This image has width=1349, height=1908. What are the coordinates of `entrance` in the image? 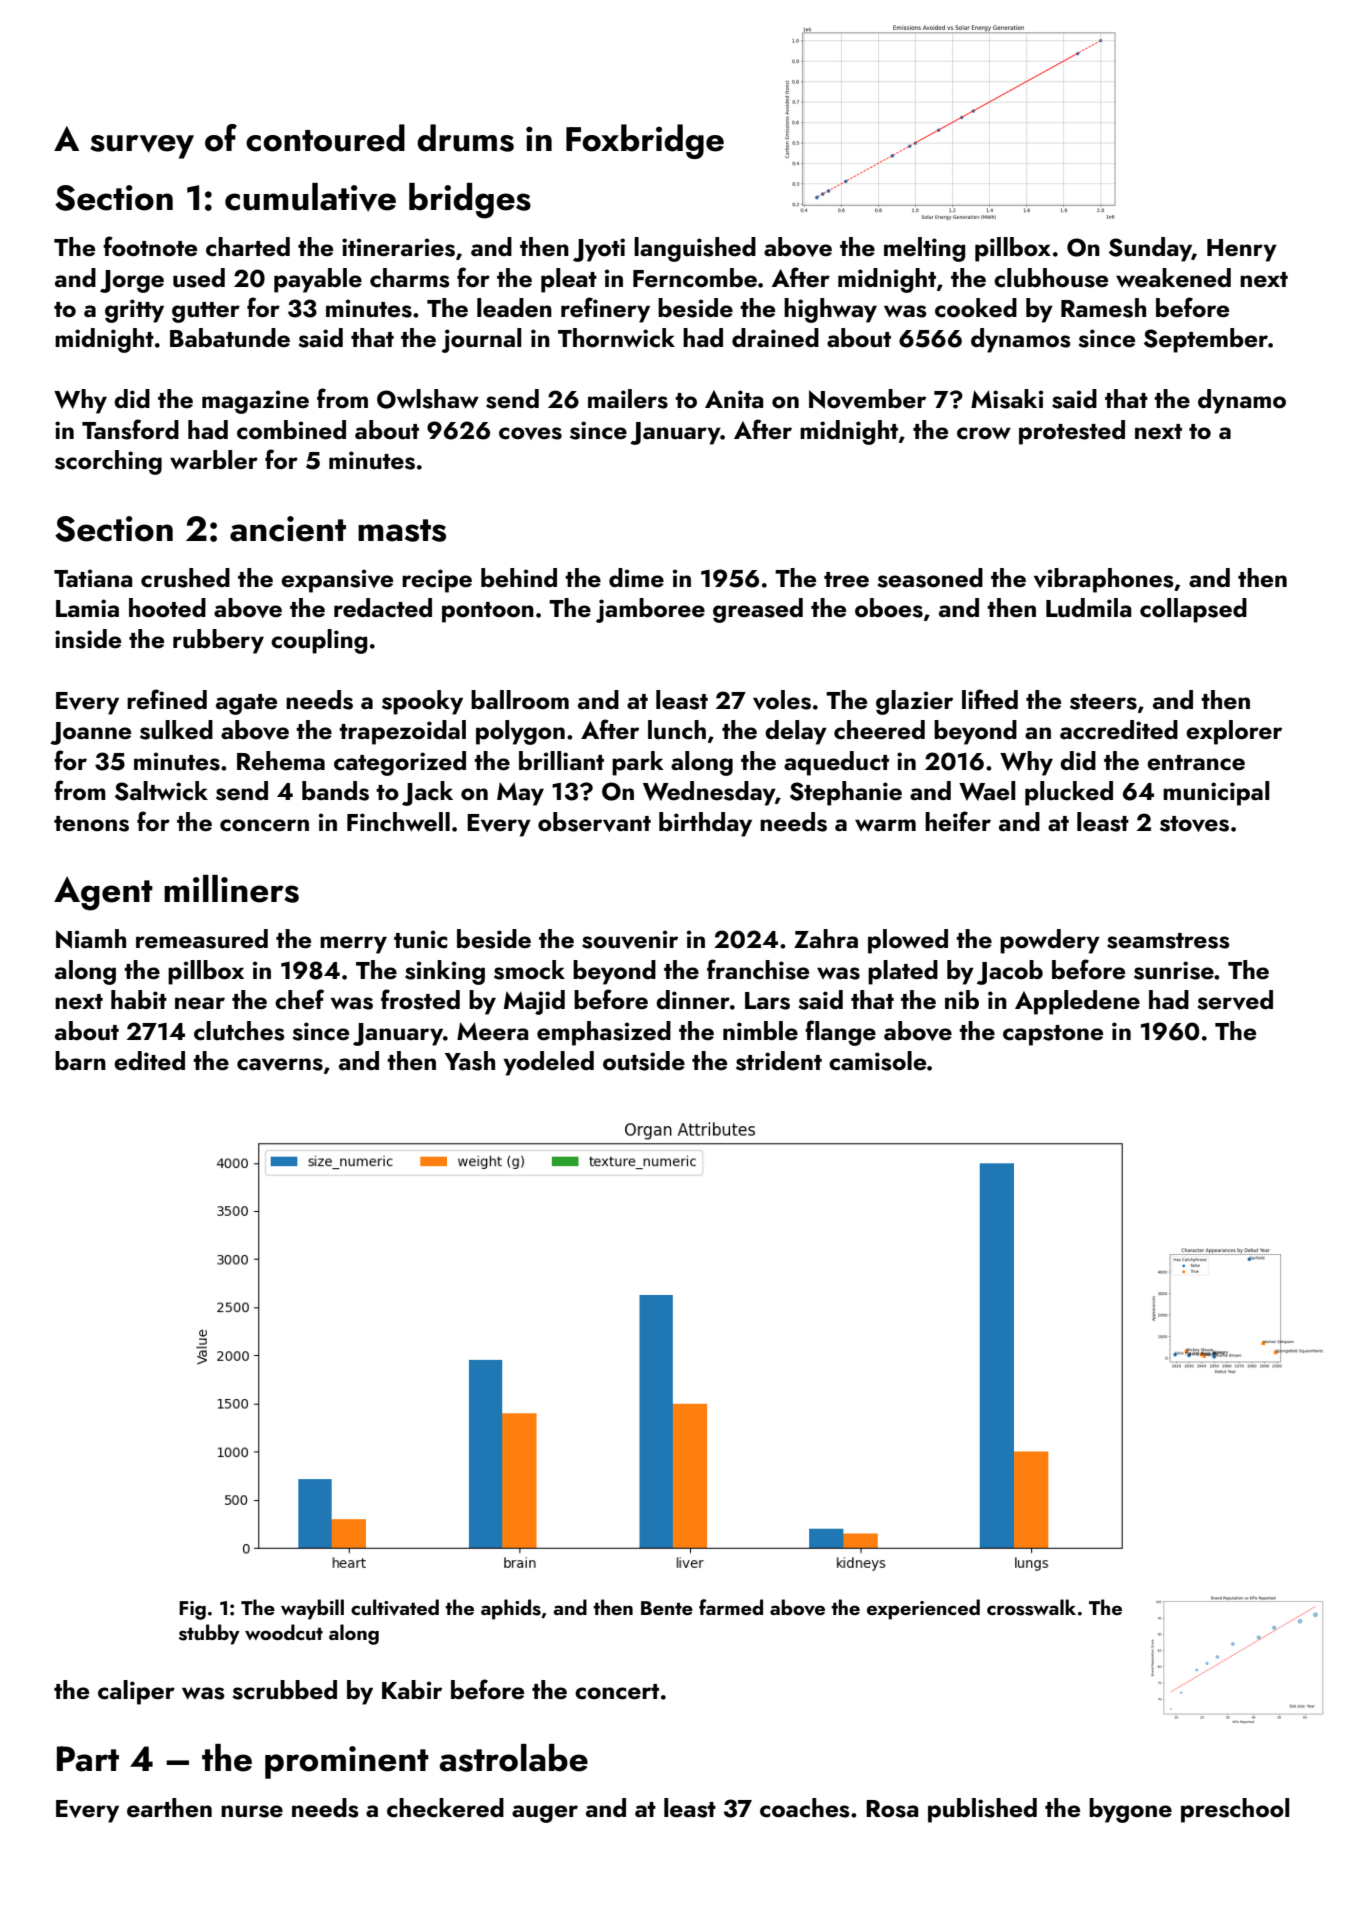 It's located at (1196, 763).
